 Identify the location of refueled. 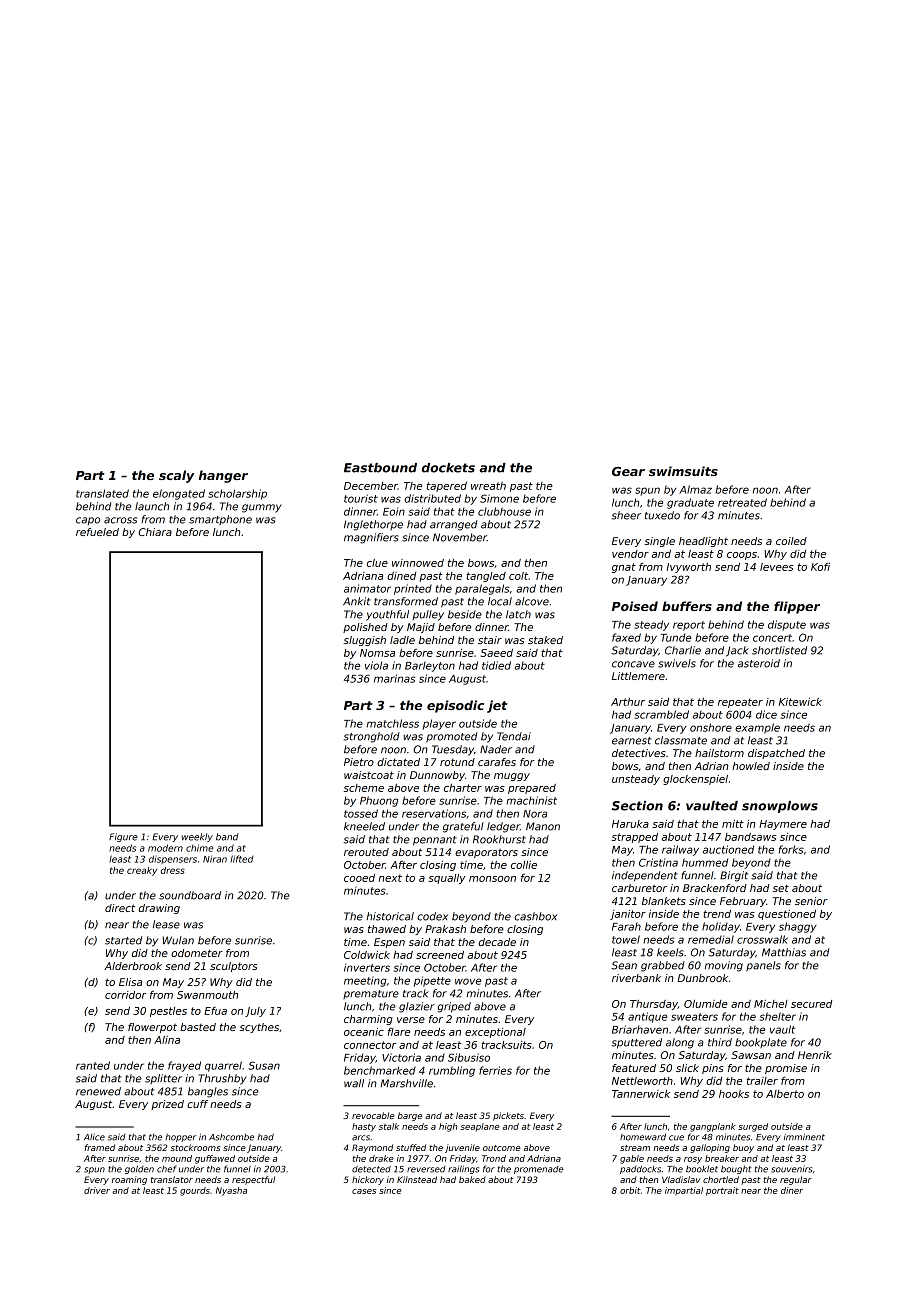
(97, 532).
